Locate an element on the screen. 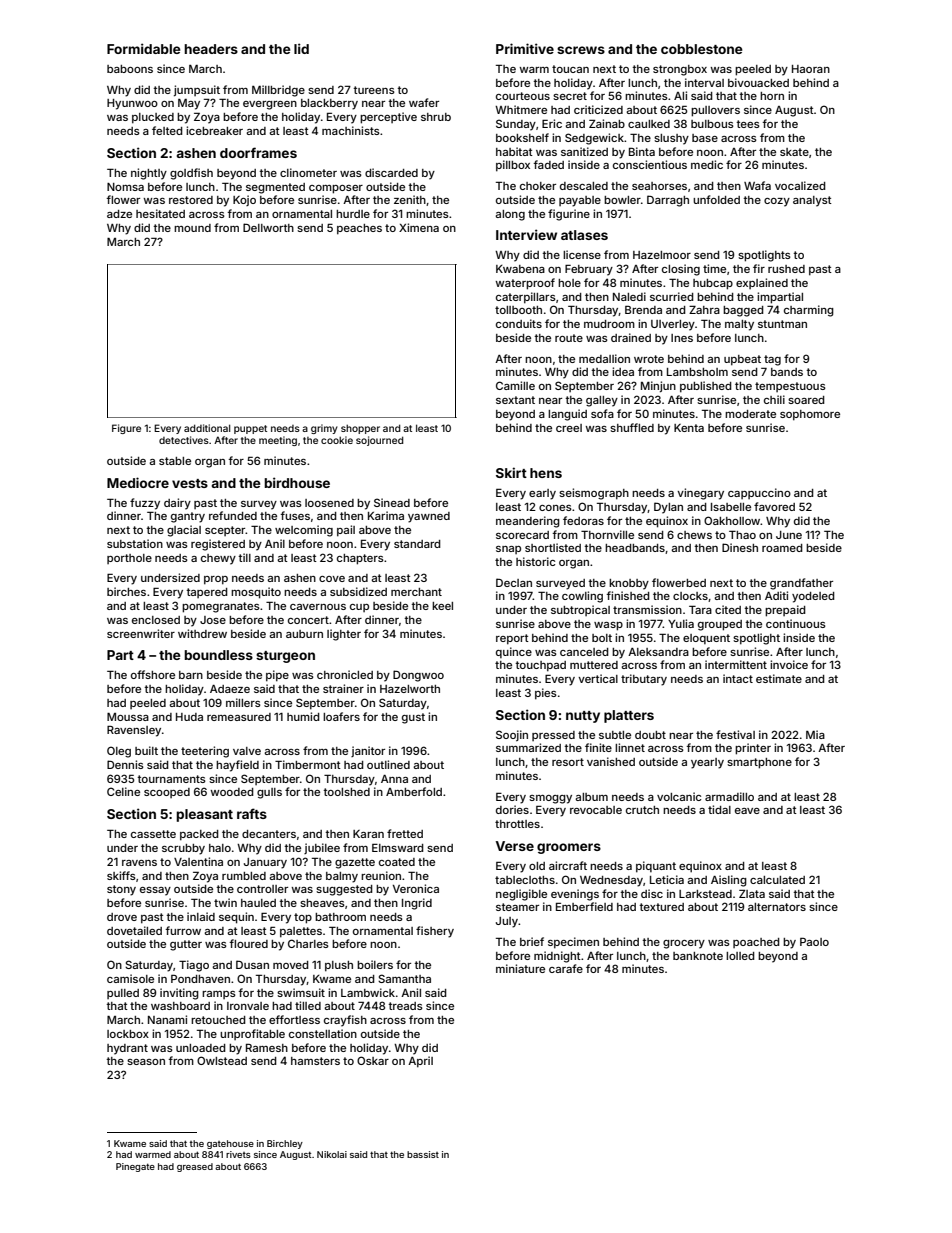 This screenshot has height=1233, width=952. bassist is located at coordinates (423, 1154).
